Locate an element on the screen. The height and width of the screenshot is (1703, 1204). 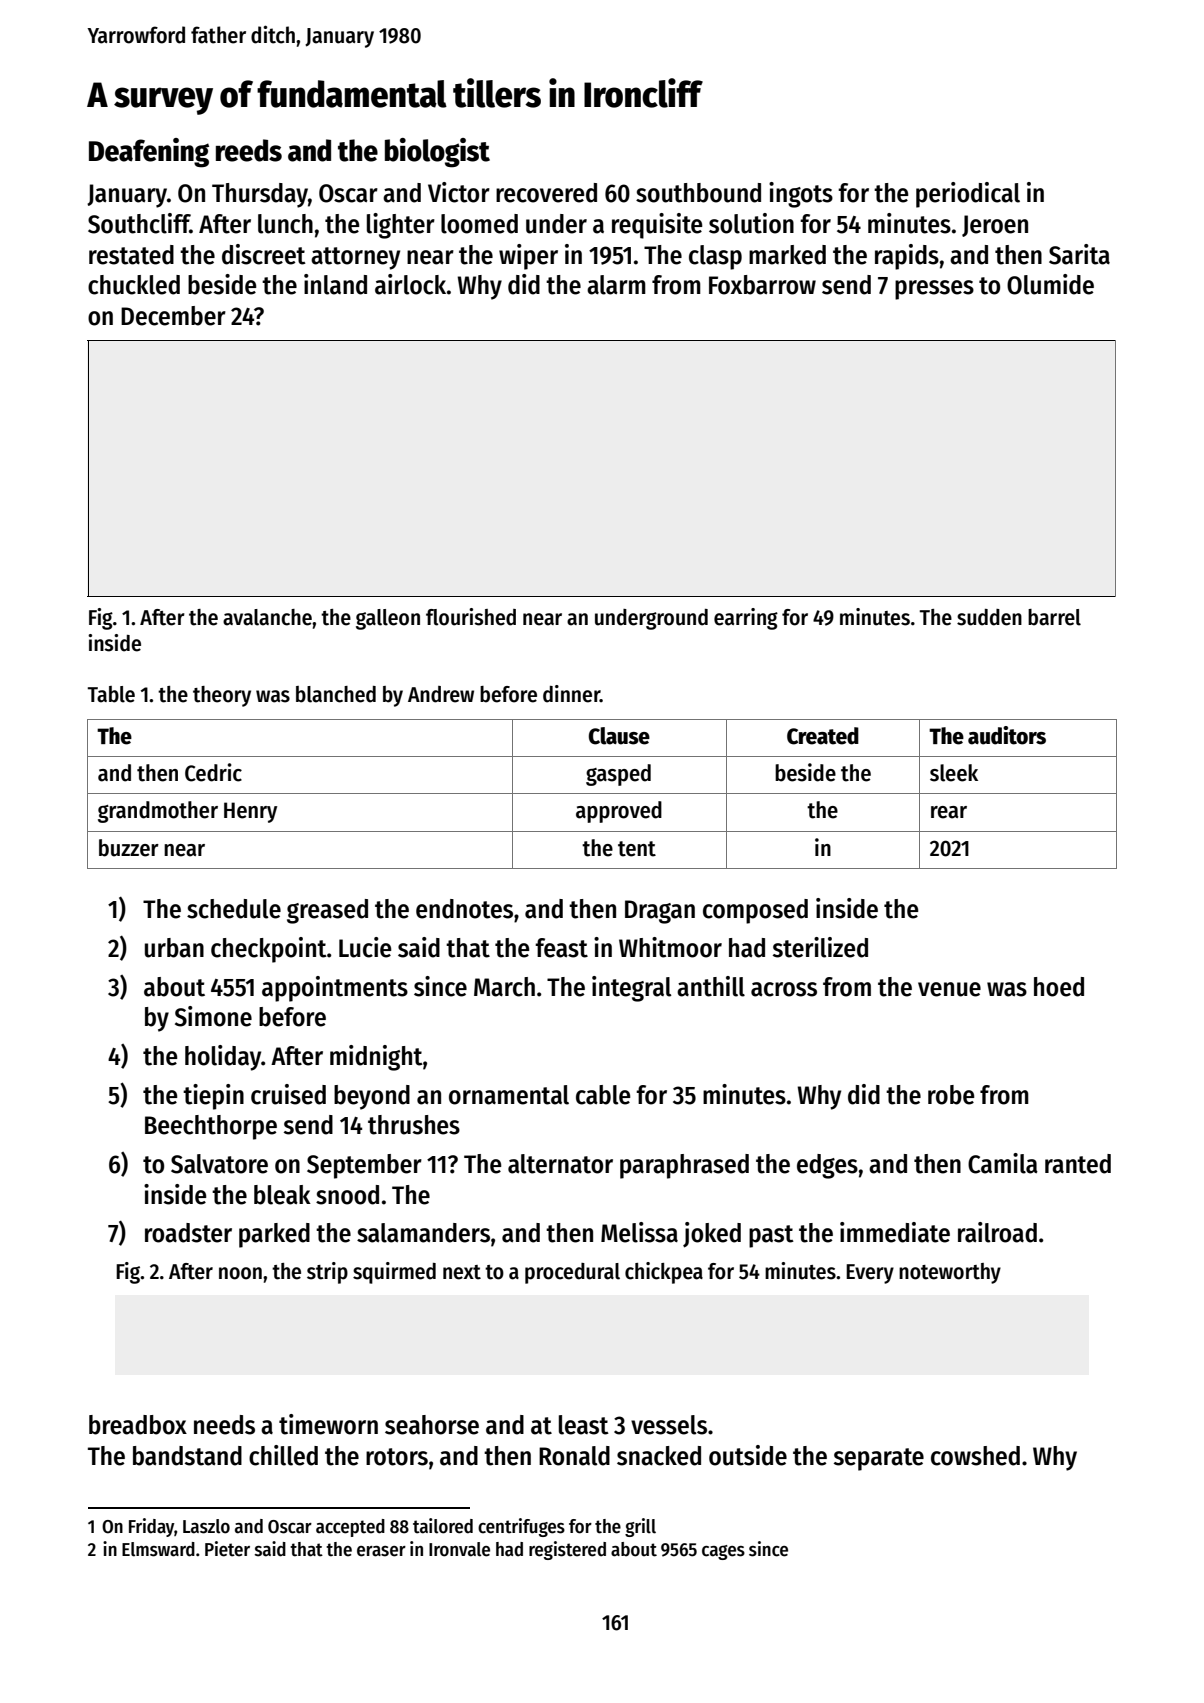
hoed is located at coordinates (1059, 987).
